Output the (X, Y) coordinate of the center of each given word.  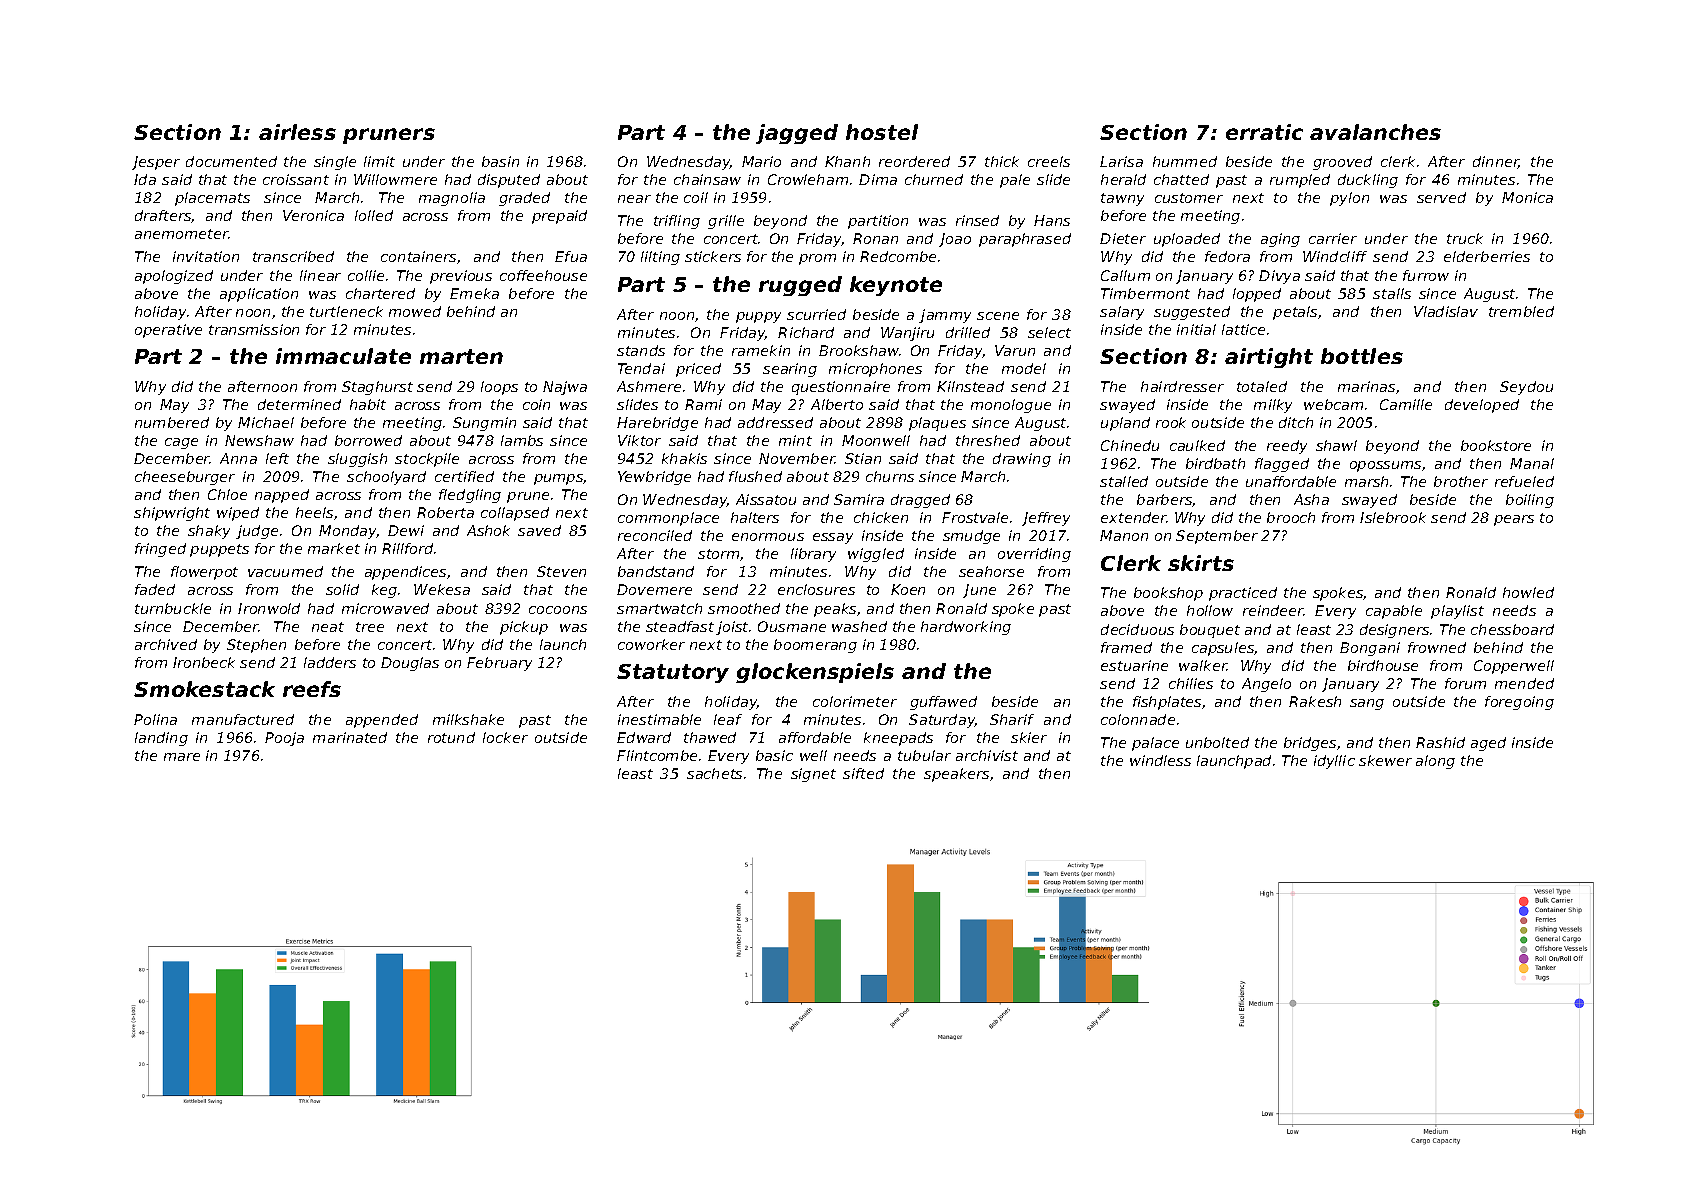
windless (1160, 760)
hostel (882, 132)
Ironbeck (204, 662)
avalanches (1375, 132)
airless (297, 132)
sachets (714, 773)
